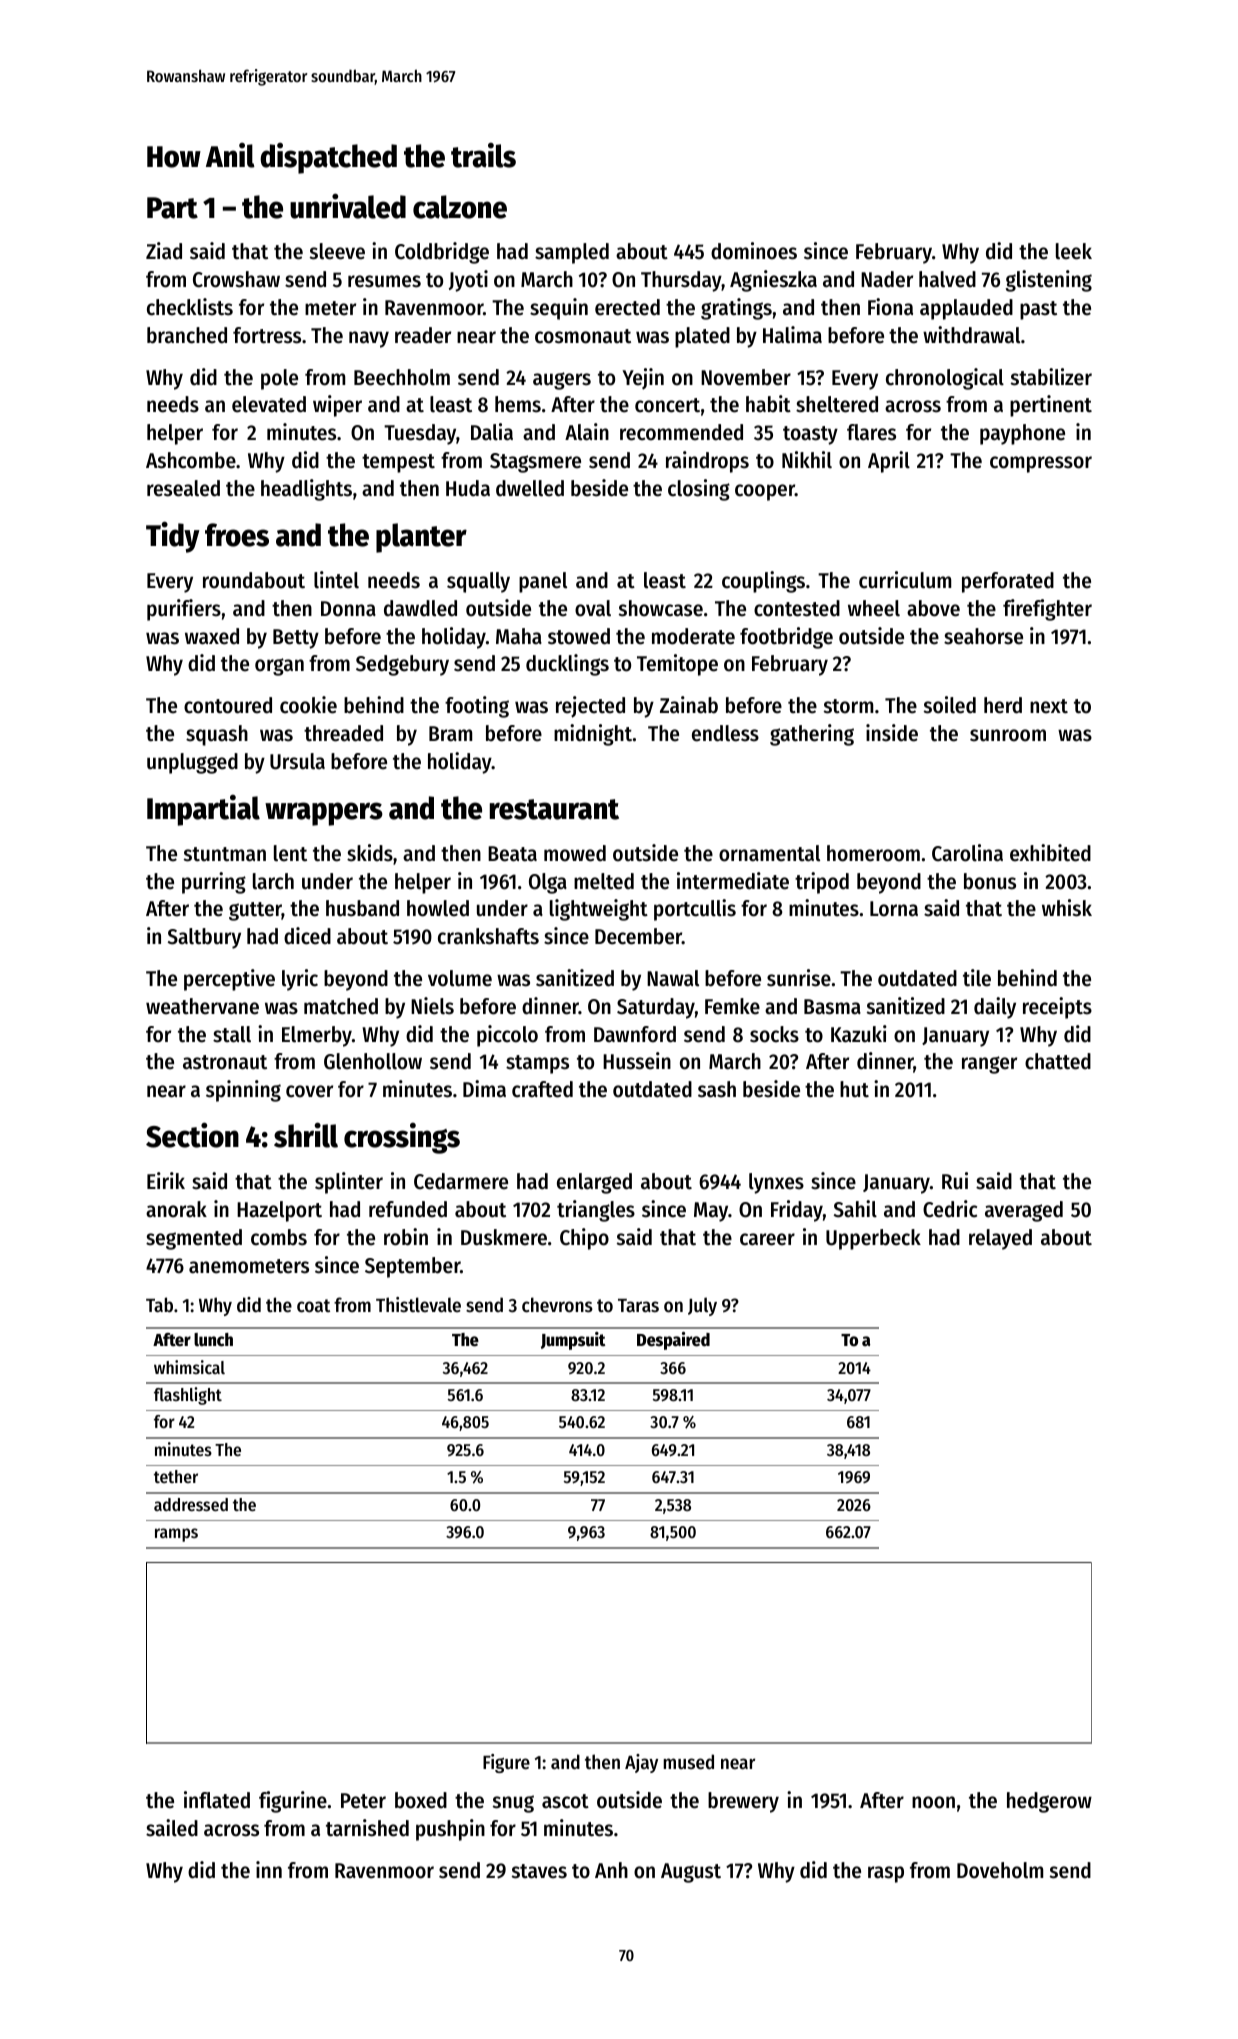 The image size is (1238, 2039). I want to click on Despaired, so click(673, 1341).
